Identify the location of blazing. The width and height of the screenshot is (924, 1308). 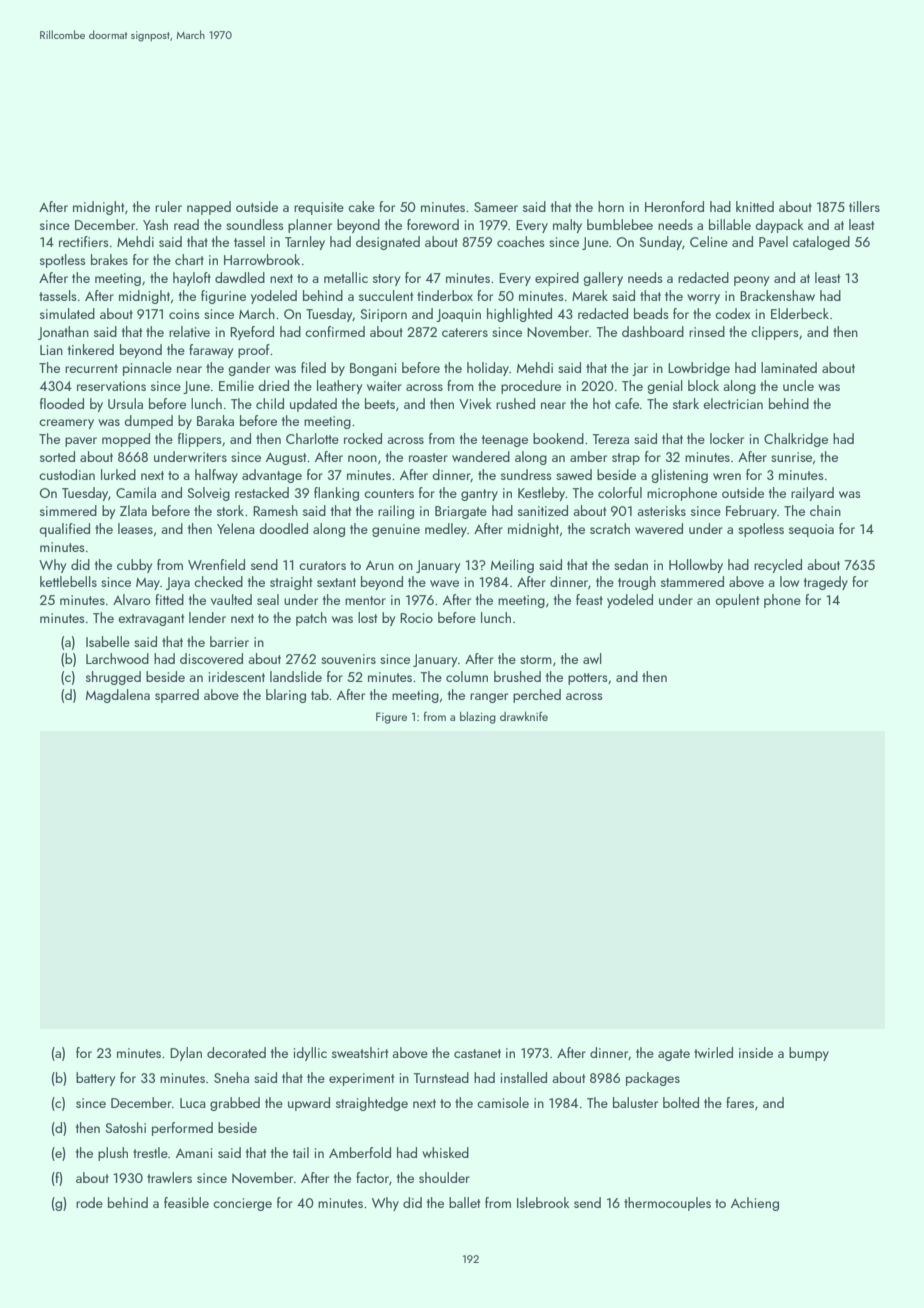
(478, 718).
